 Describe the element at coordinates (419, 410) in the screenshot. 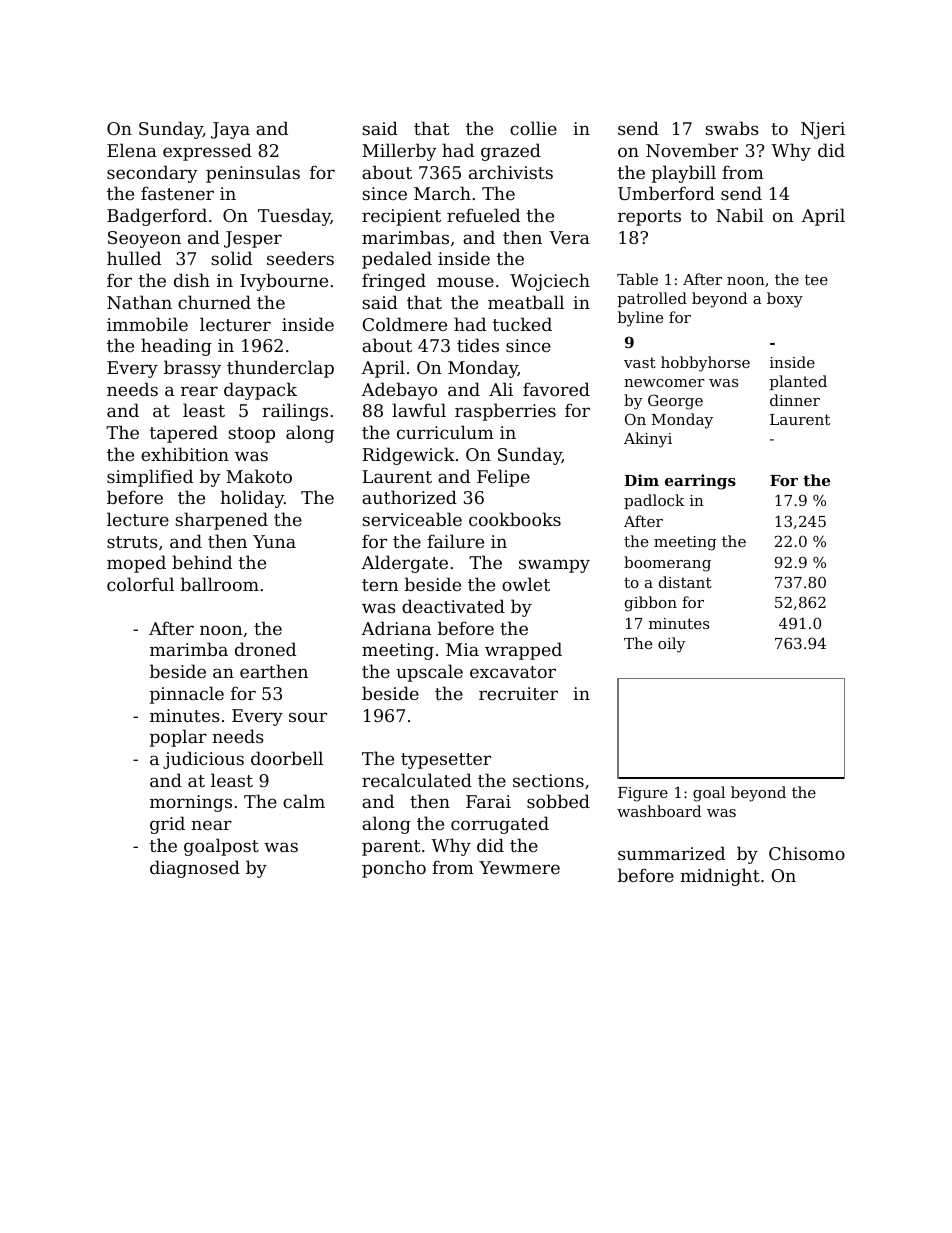

I see `lawful` at that location.
